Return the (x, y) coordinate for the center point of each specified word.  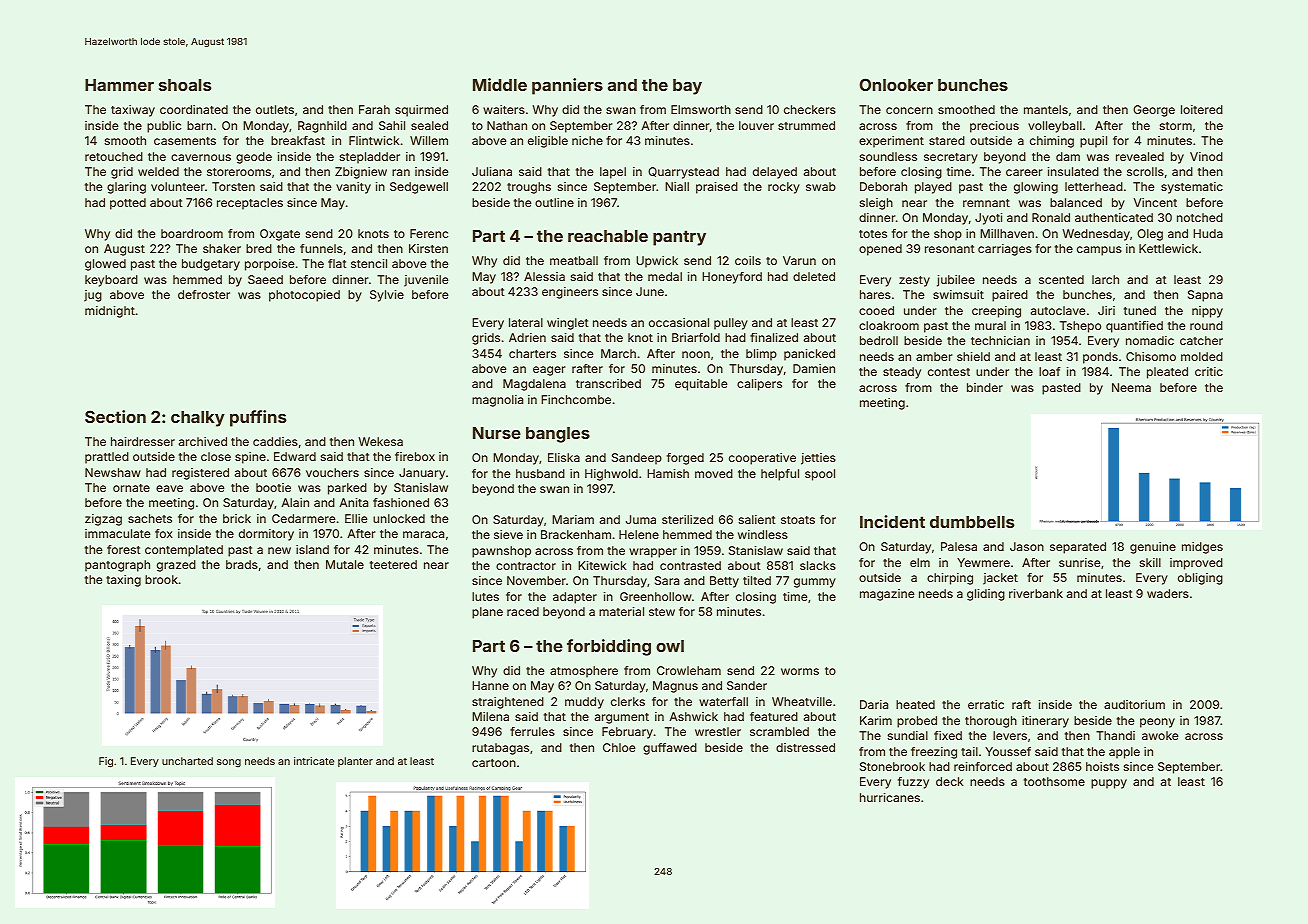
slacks (818, 565)
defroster (204, 294)
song (229, 763)
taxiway (133, 111)
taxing (123, 581)
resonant (950, 249)
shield (973, 356)
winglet (568, 324)
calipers (759, 385)
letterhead (1094, 186)
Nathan (507, 125)
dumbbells (972, 522)
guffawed (670, 749)
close (216, 456)
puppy (1109, 784)
